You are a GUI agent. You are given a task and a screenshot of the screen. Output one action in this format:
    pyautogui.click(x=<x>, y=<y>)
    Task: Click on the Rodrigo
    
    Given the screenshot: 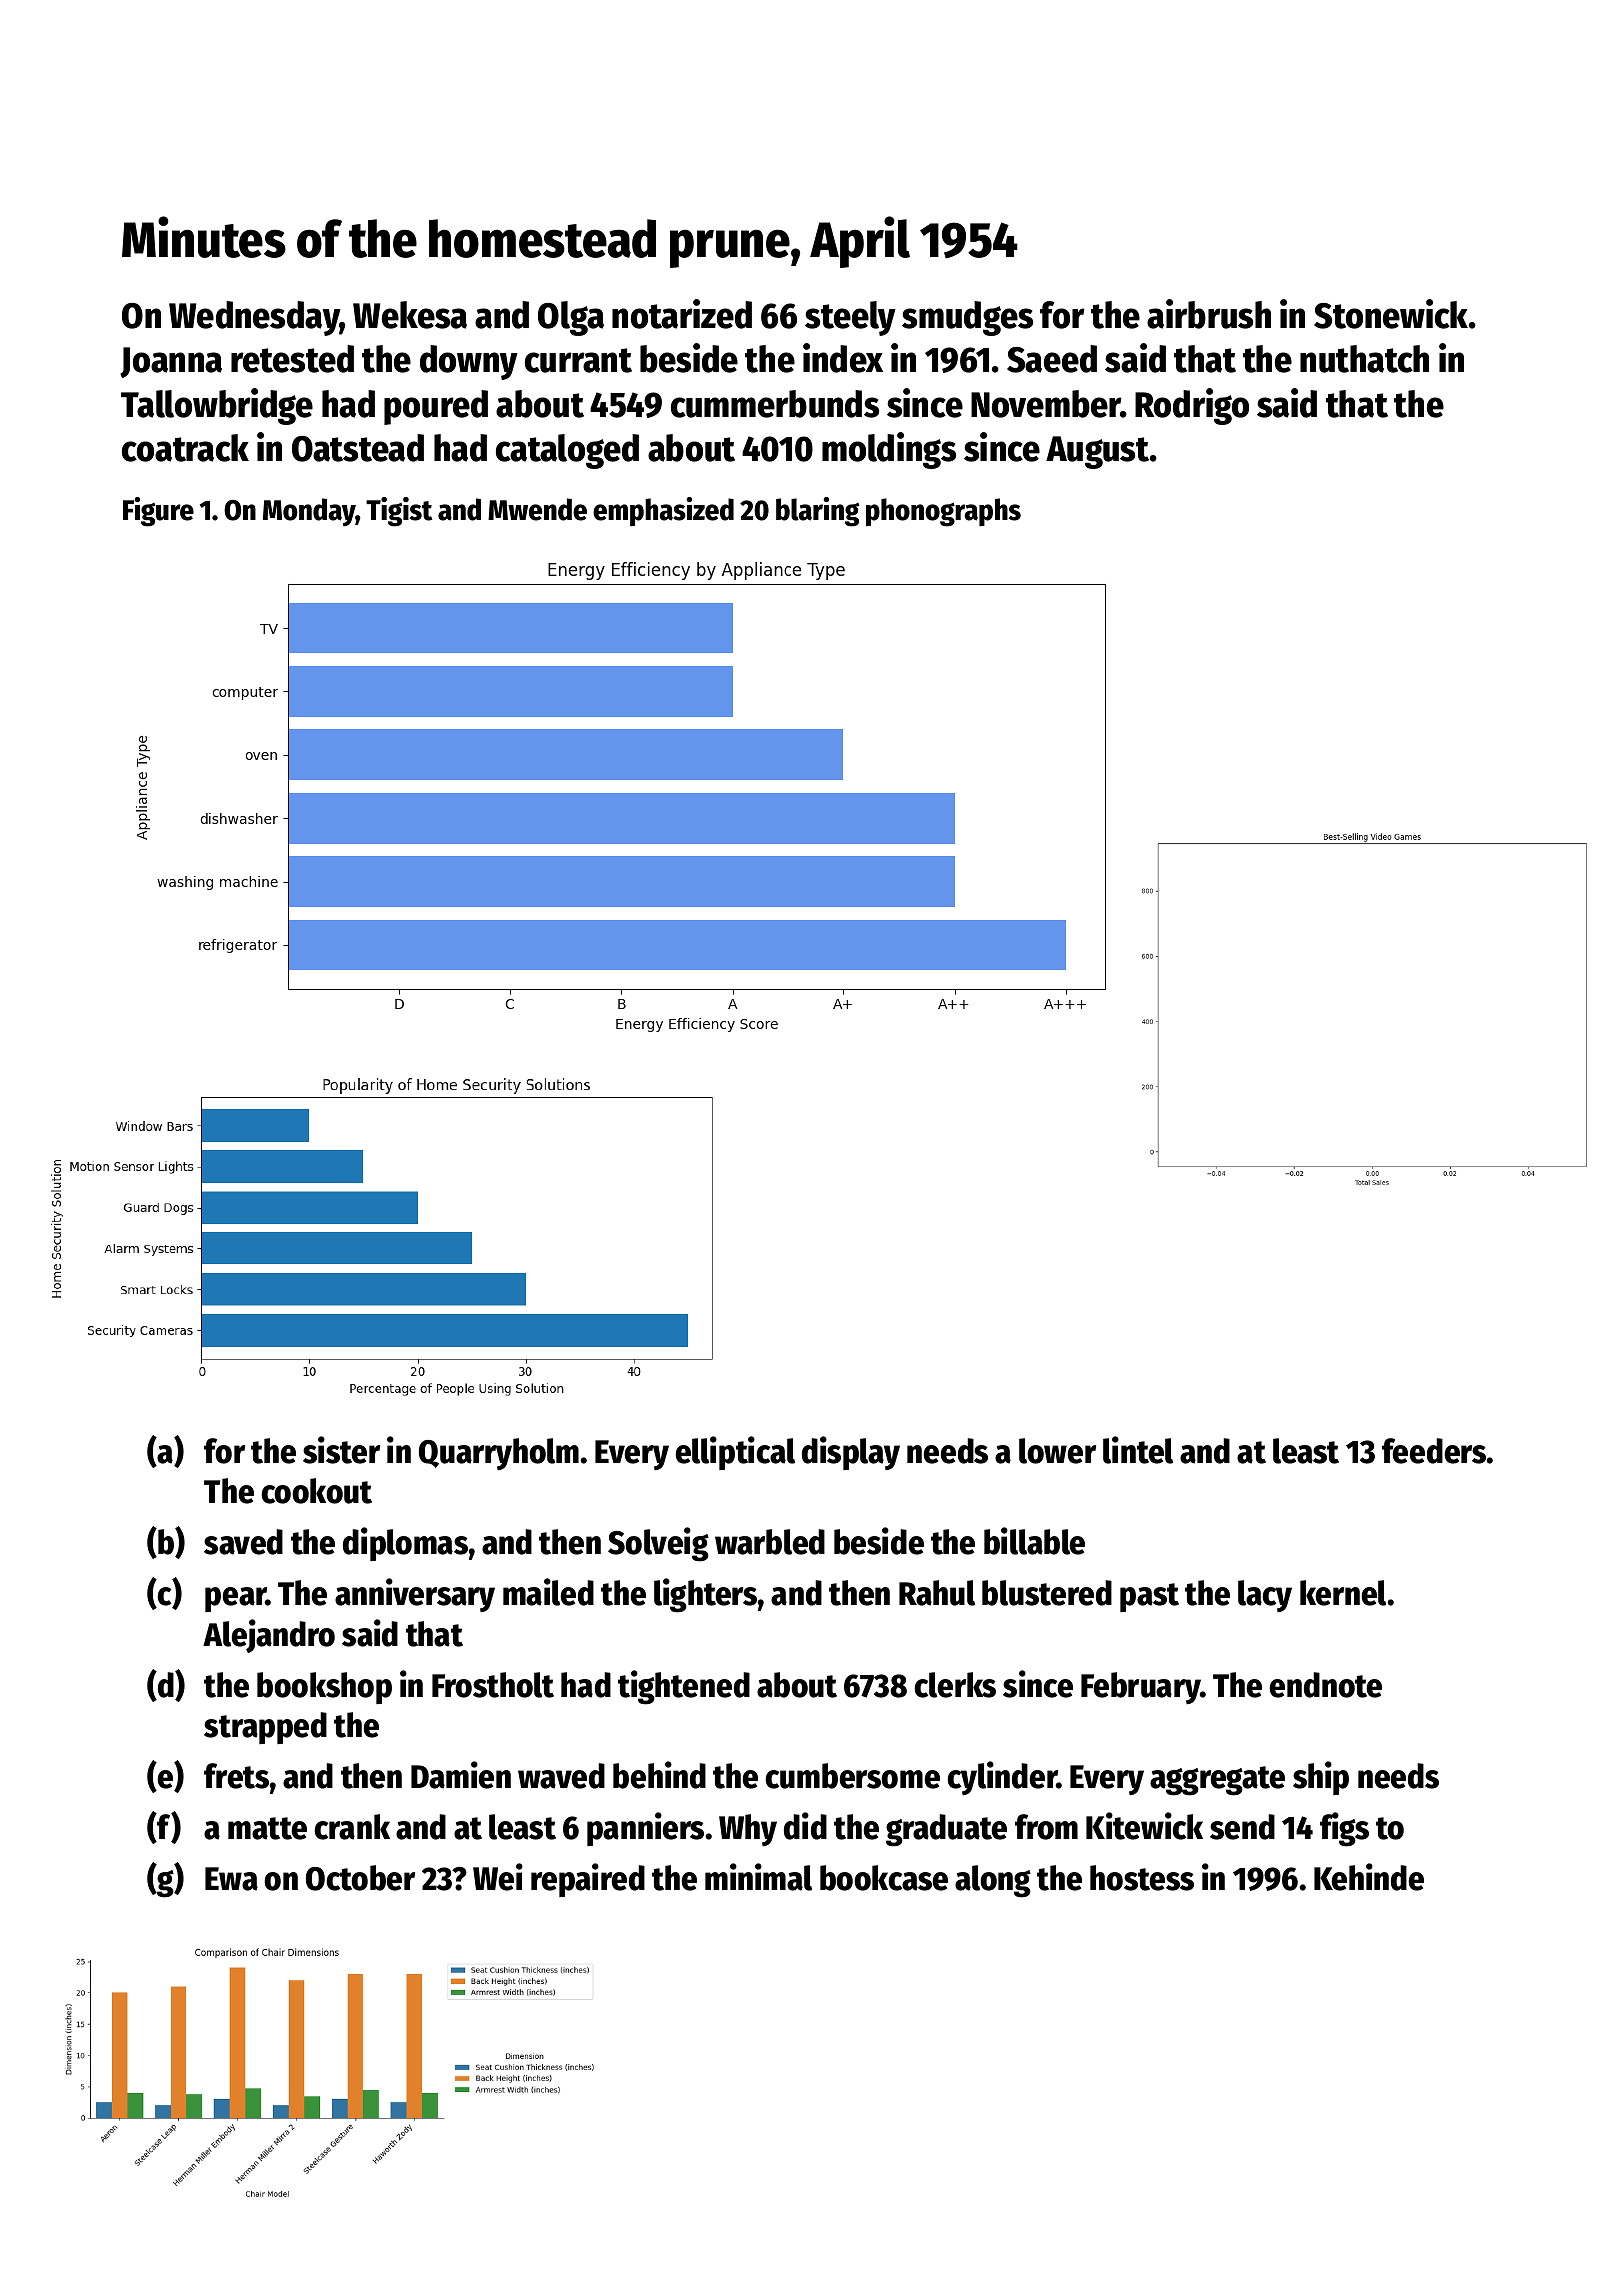 What is the action you would take?
    pyautogui.click(x=1192, y=406)
